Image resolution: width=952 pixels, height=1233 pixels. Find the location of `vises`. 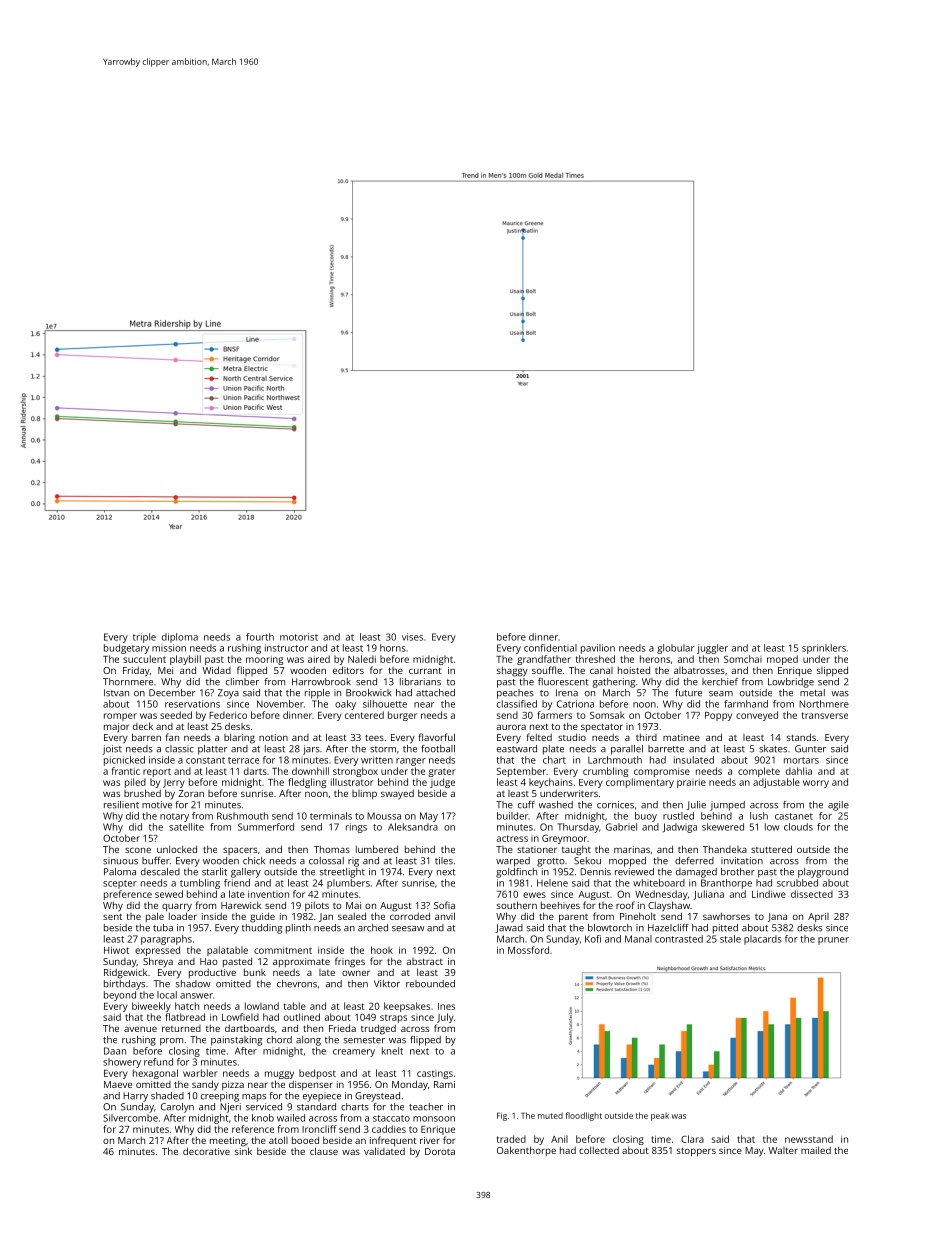

vises is located at coordinates (412, 637).
